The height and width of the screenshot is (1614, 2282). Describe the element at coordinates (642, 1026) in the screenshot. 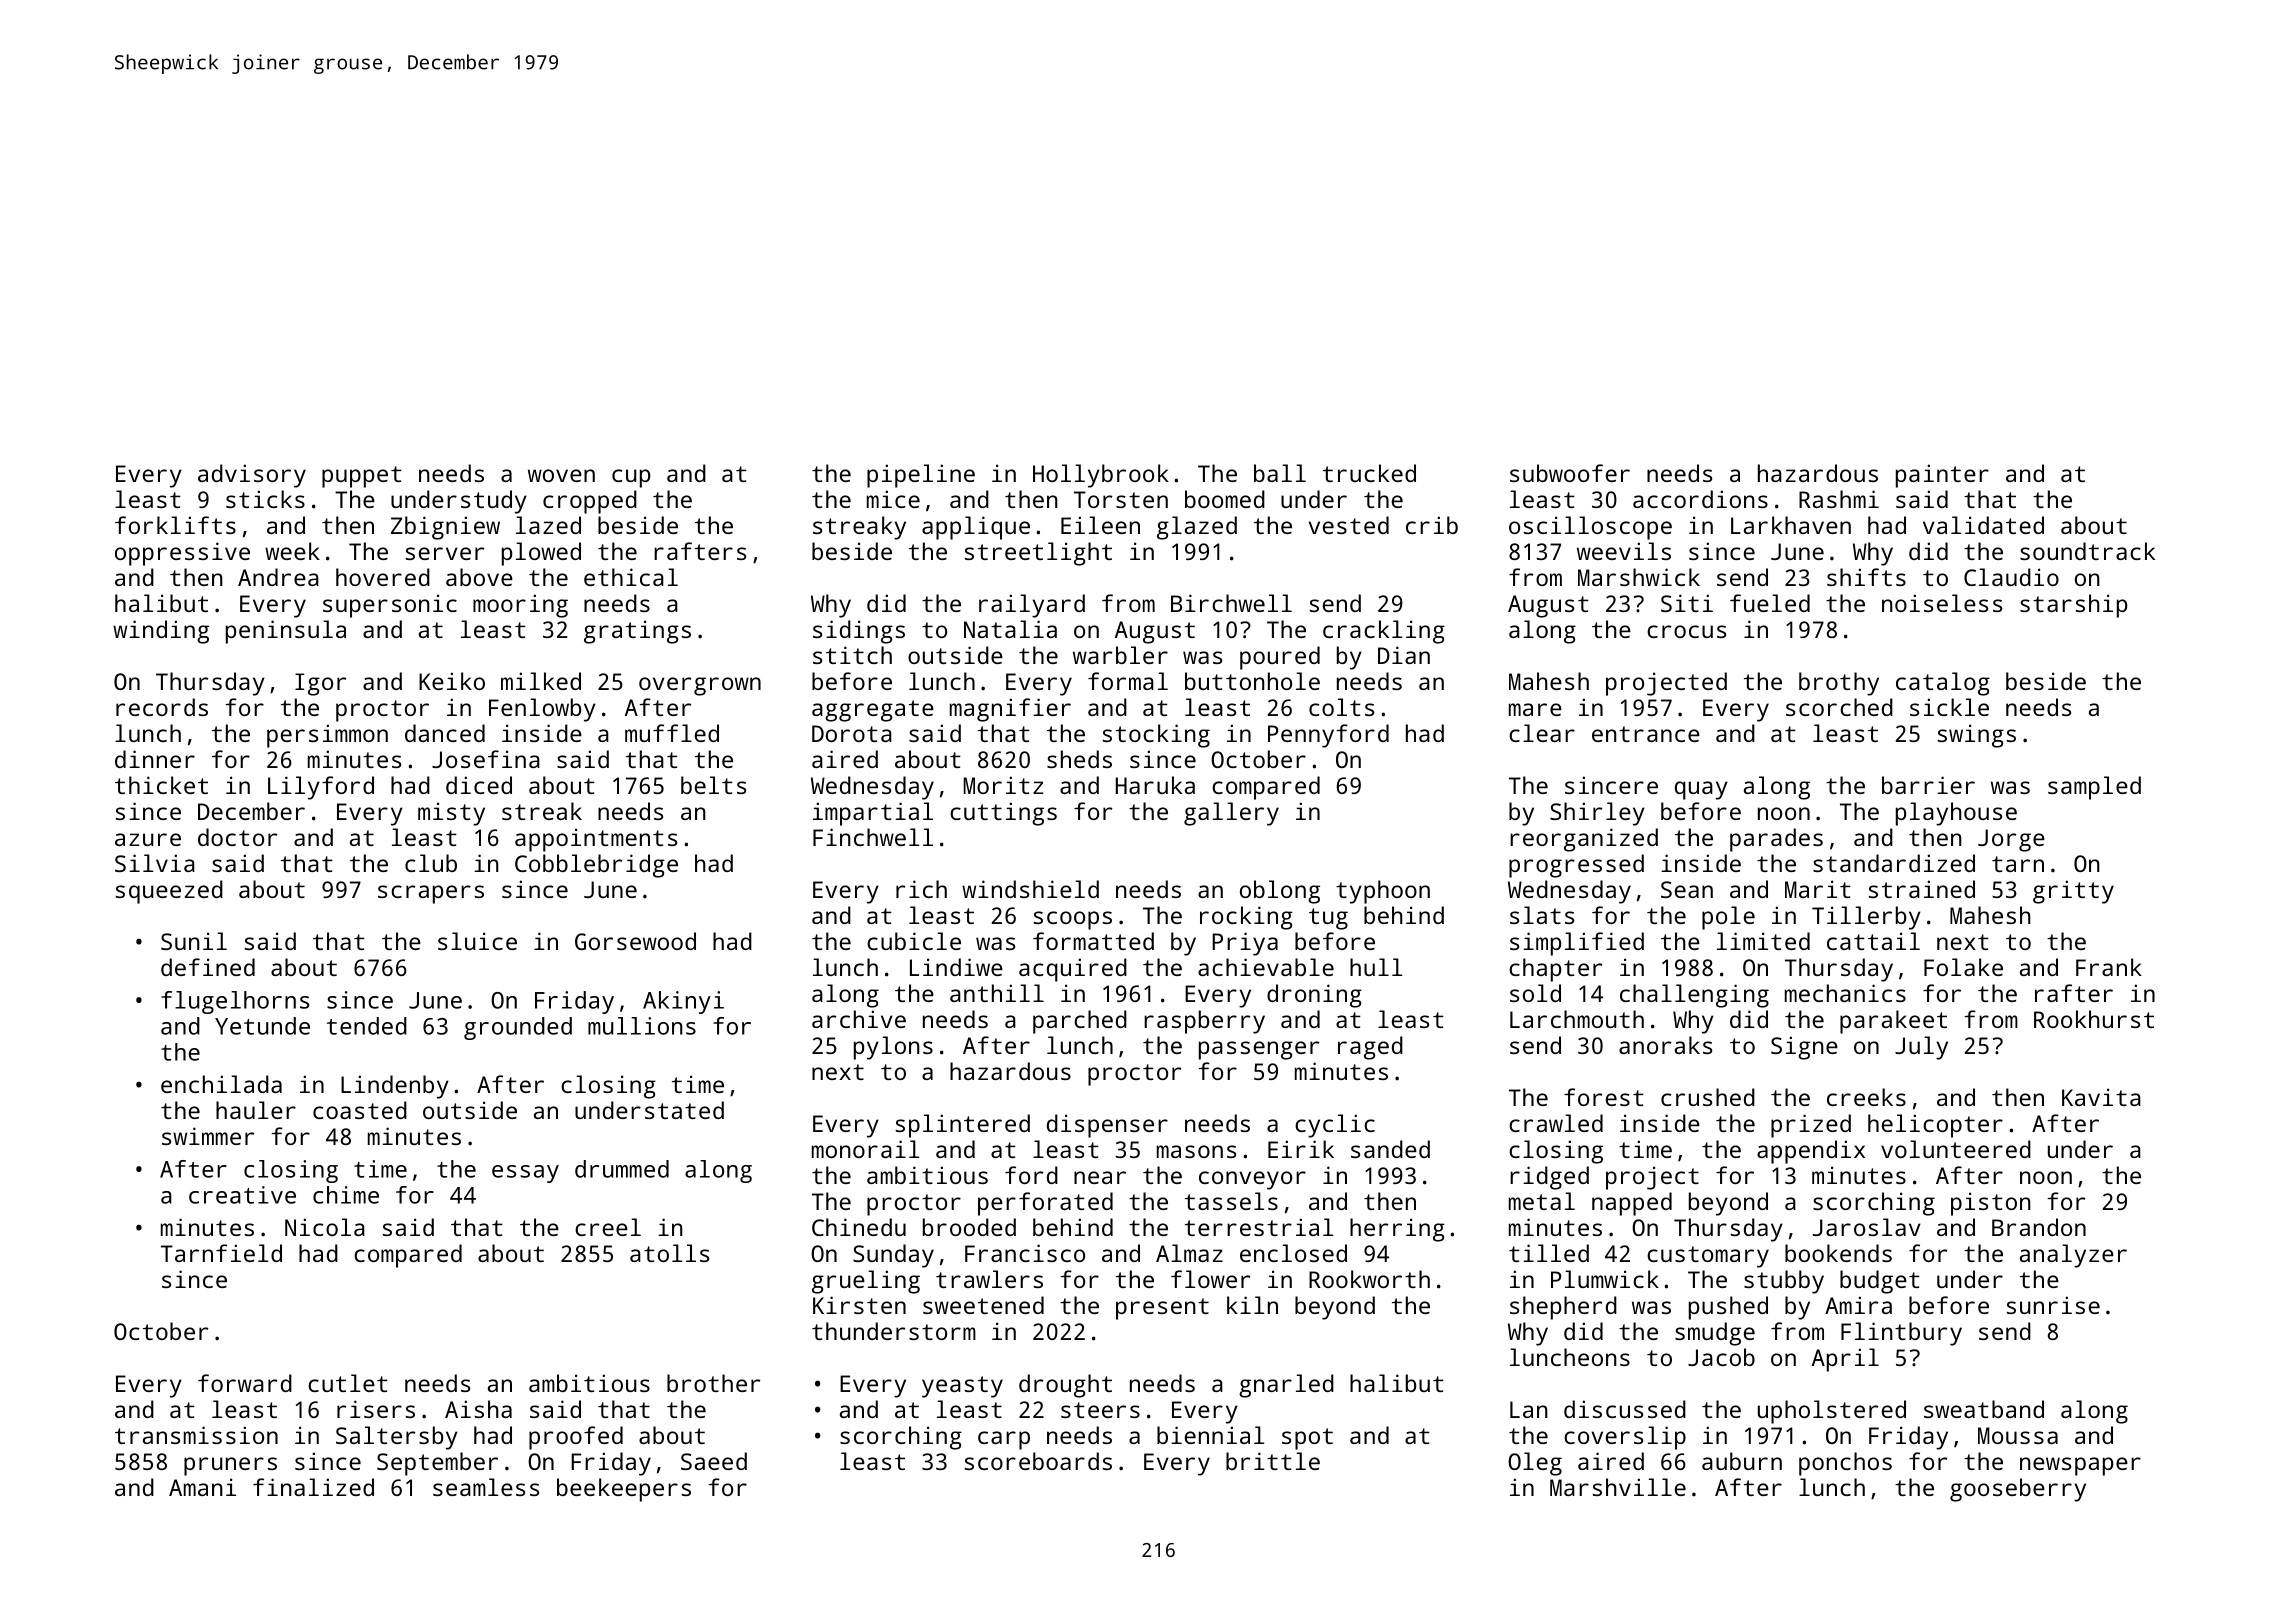

I see `mullions` at that location.
